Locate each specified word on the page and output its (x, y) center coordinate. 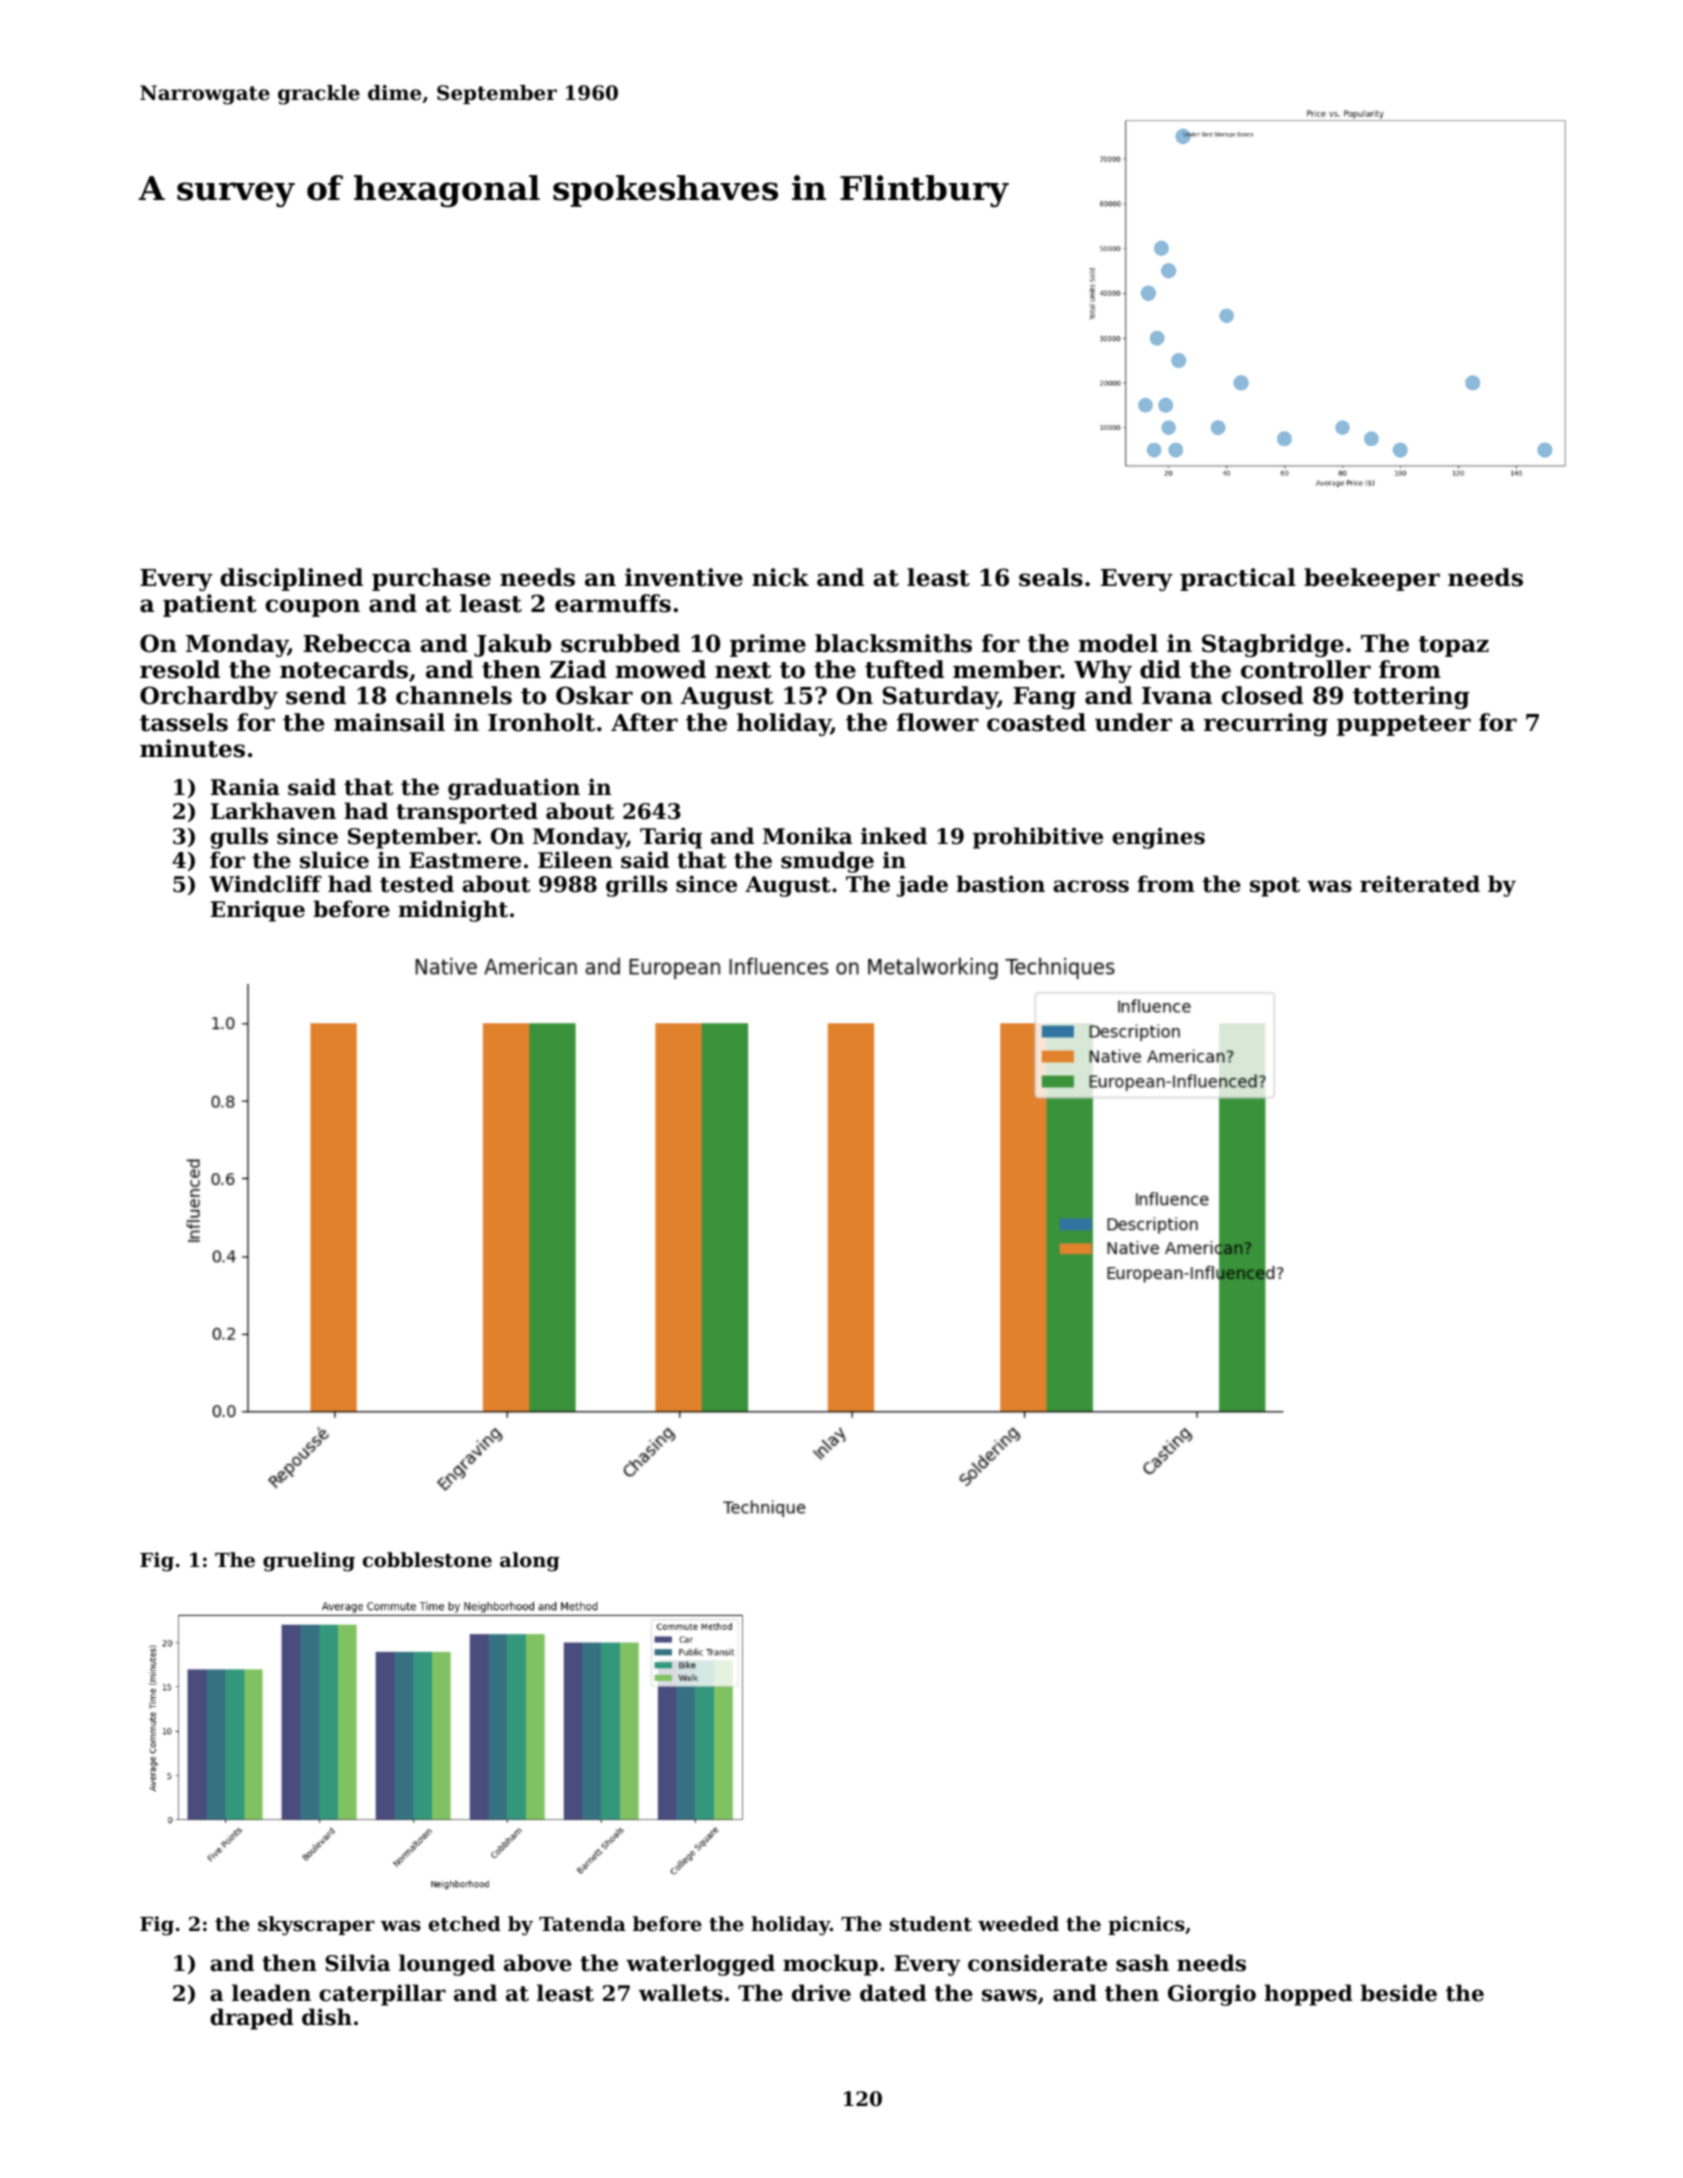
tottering (1411, 697)
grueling (309, 1562)
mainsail (389, 722)
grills (636, 886)
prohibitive (1038, 838)
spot (1275, 887)
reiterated (1420, 884)
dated (893, 1993)
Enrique (258, 911)
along (530, 1562)
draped (252, 2019)
